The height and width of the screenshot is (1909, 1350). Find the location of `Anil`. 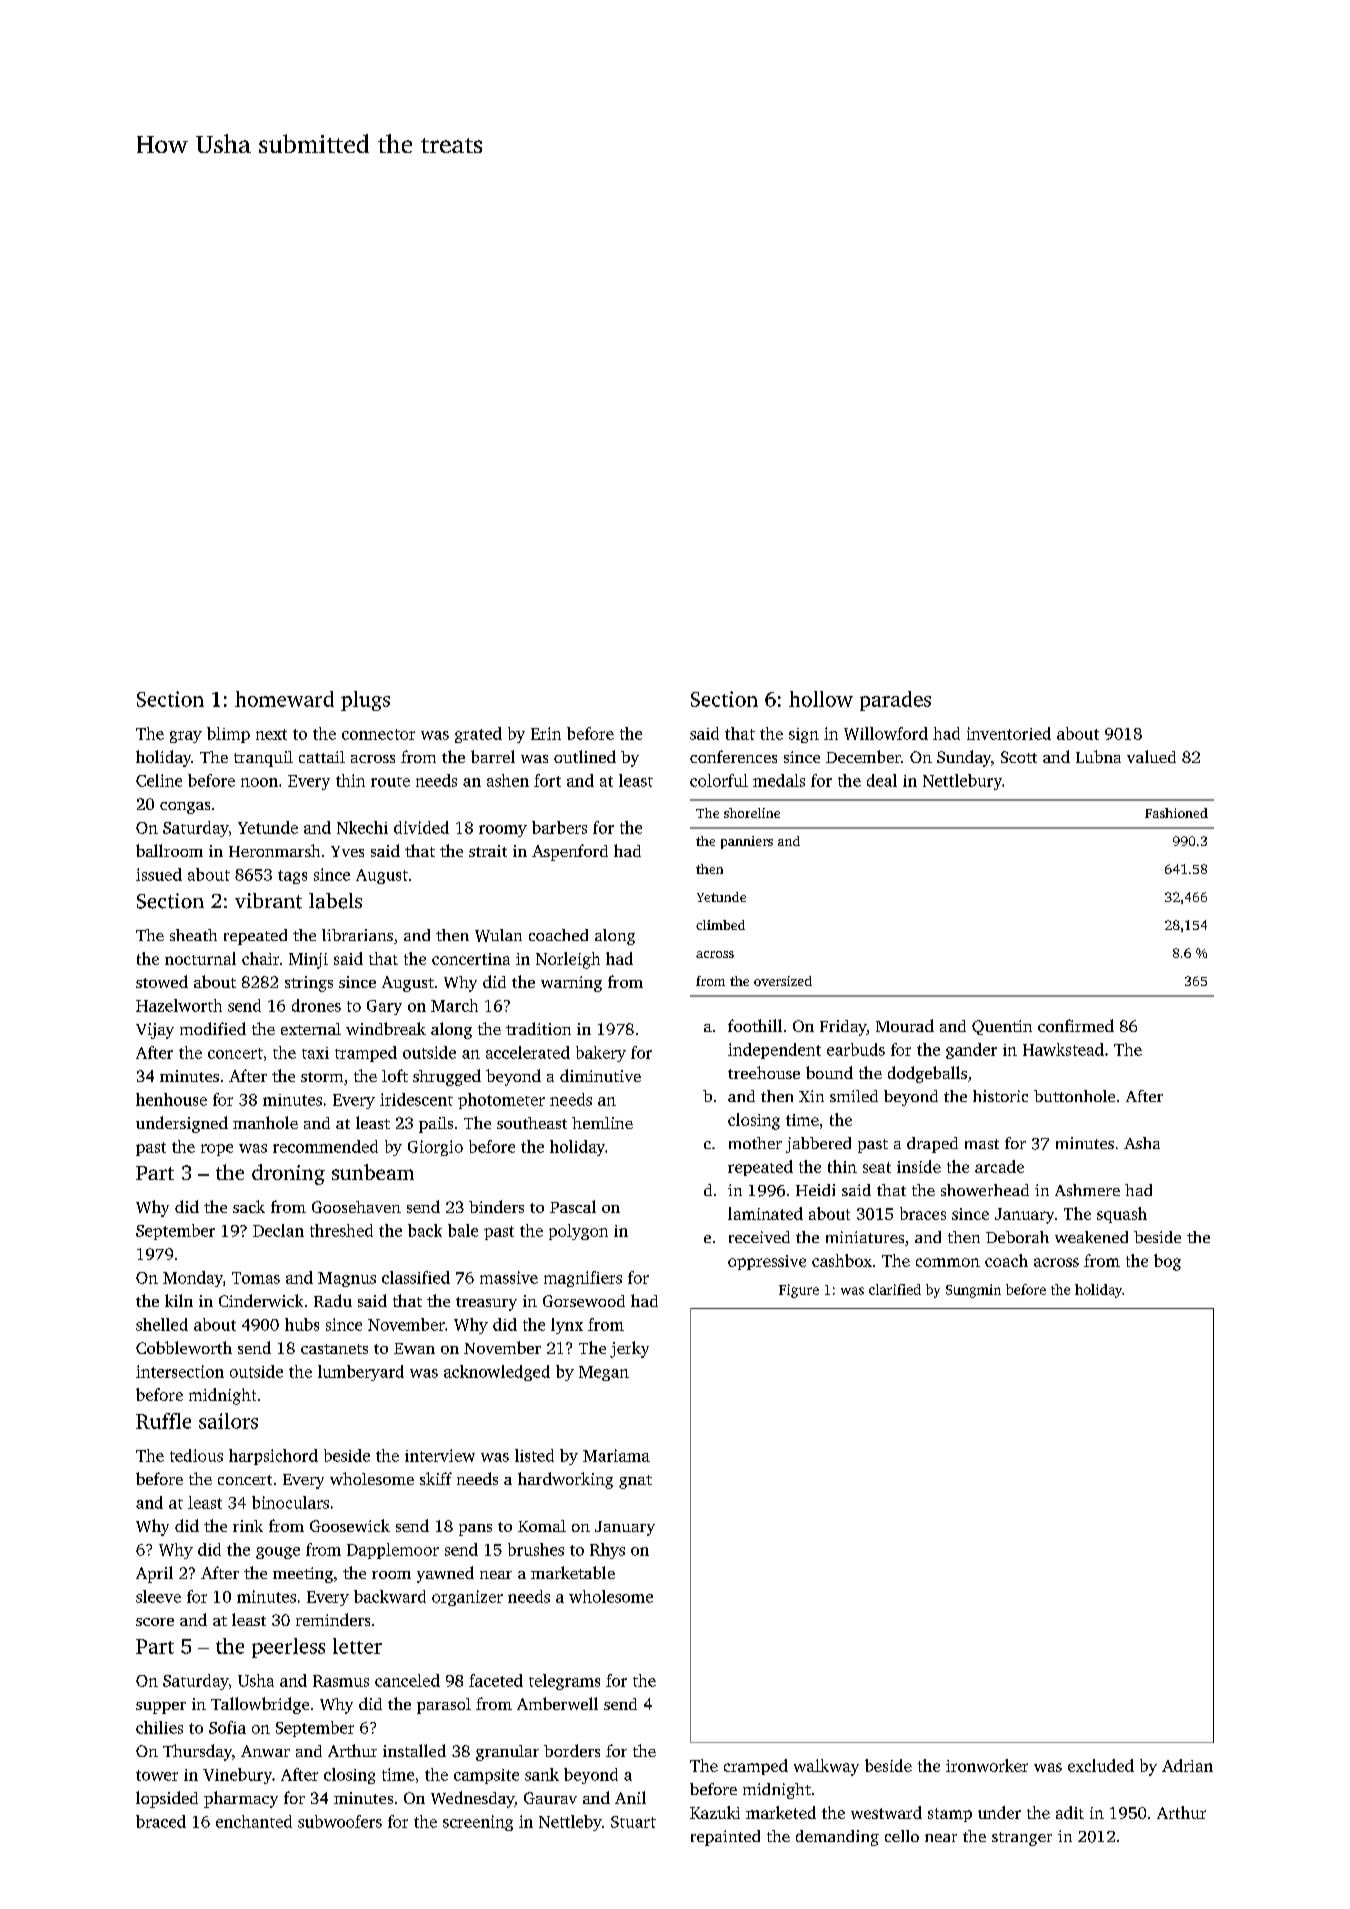

Anil is located at coordinates (630, 1797).
